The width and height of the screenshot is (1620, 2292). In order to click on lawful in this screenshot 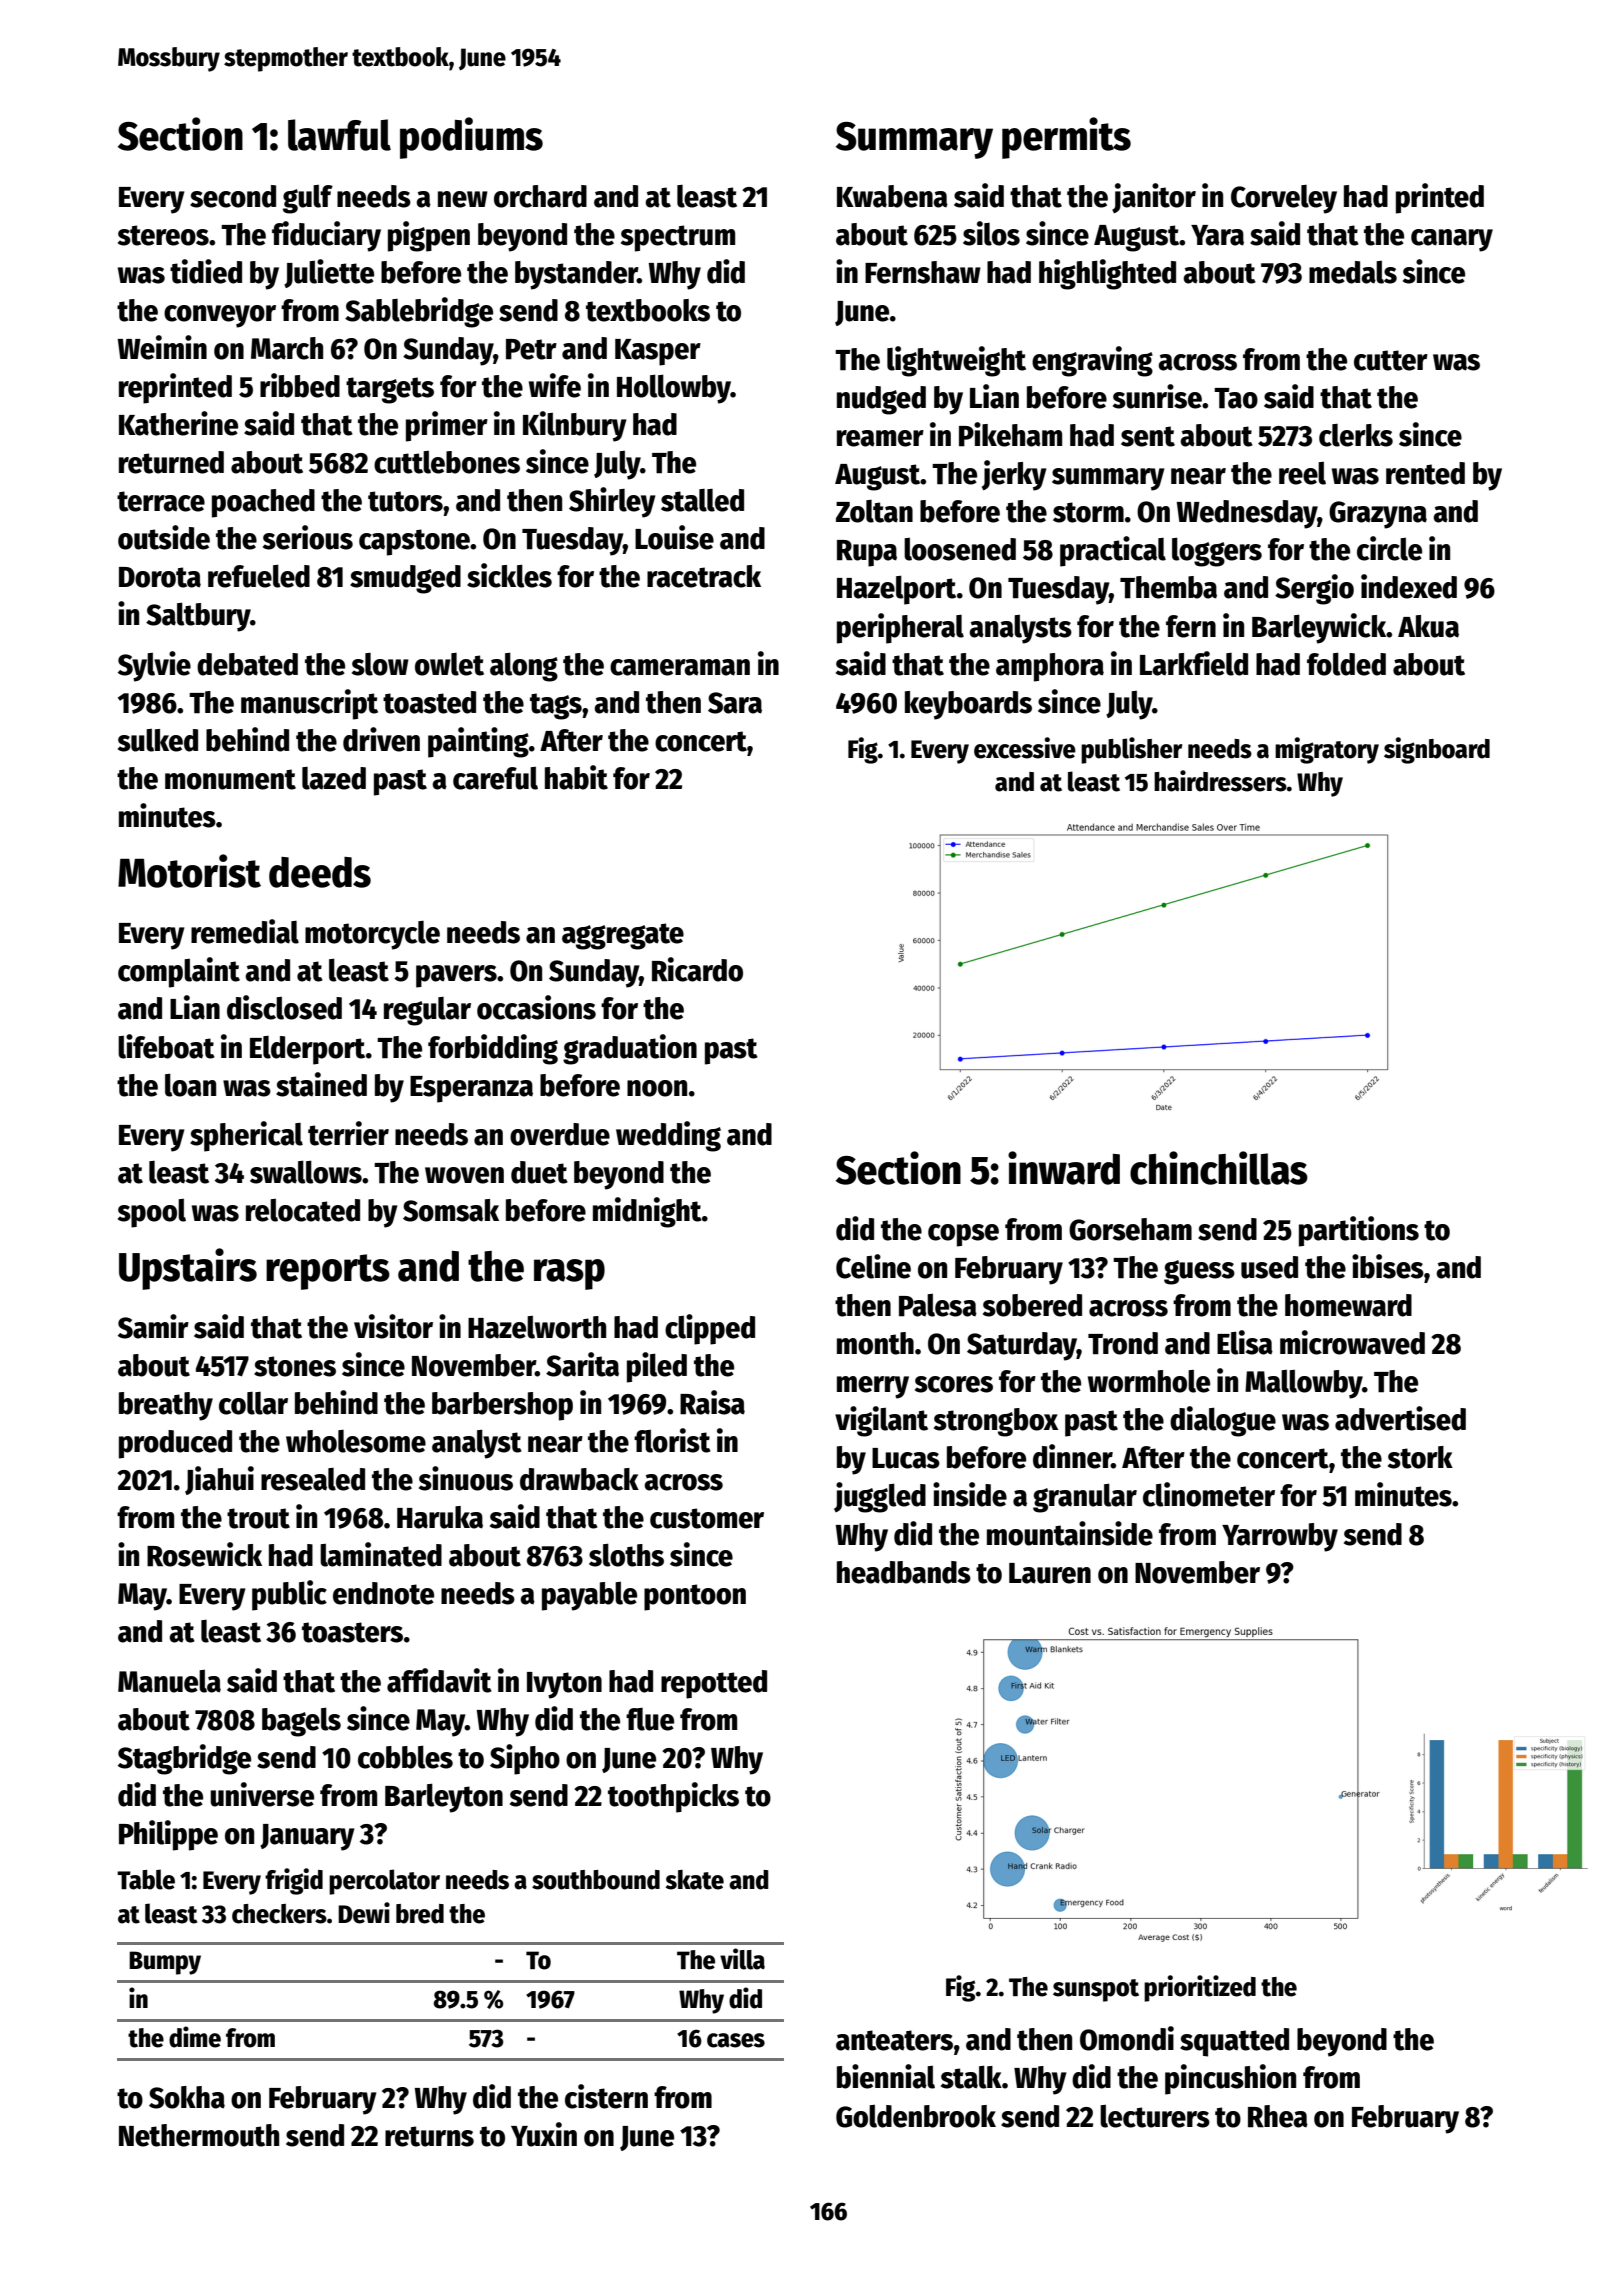, I will do `click(339, 135)`.
